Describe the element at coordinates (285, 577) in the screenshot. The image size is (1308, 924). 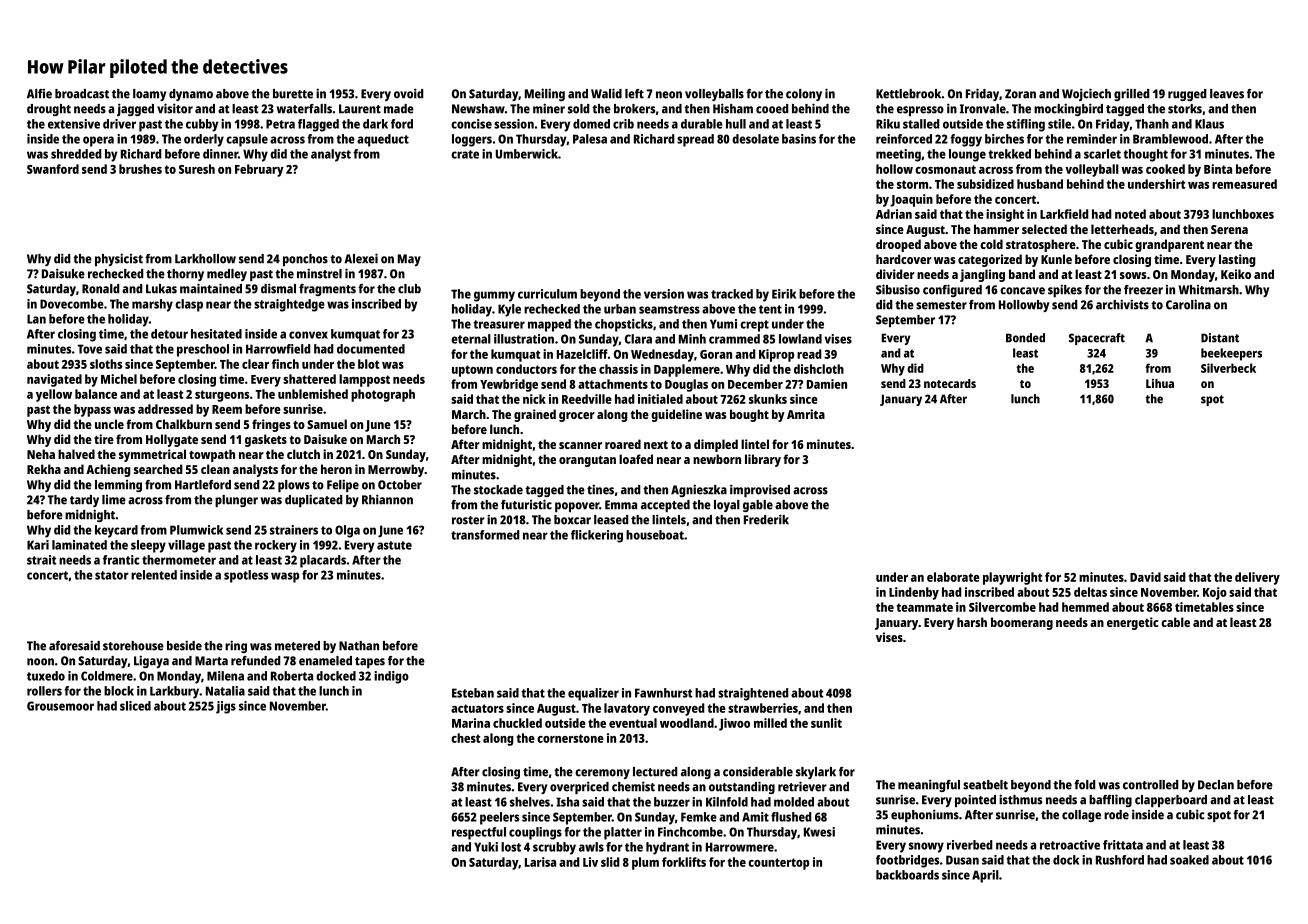
I see `wasp` at that location.
